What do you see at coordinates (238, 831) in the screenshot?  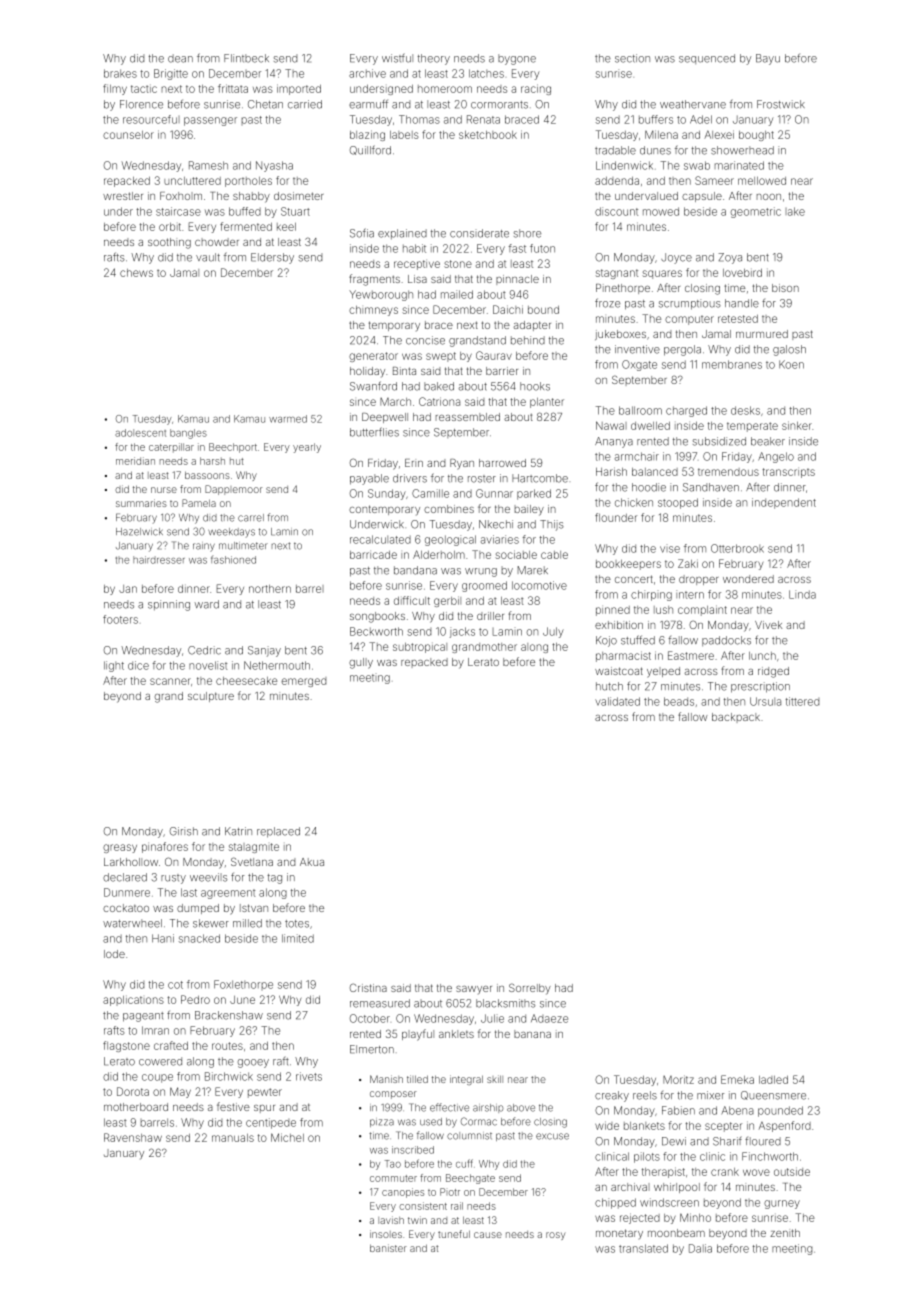 I see `Katrin` at bounding box center [238, 831].
